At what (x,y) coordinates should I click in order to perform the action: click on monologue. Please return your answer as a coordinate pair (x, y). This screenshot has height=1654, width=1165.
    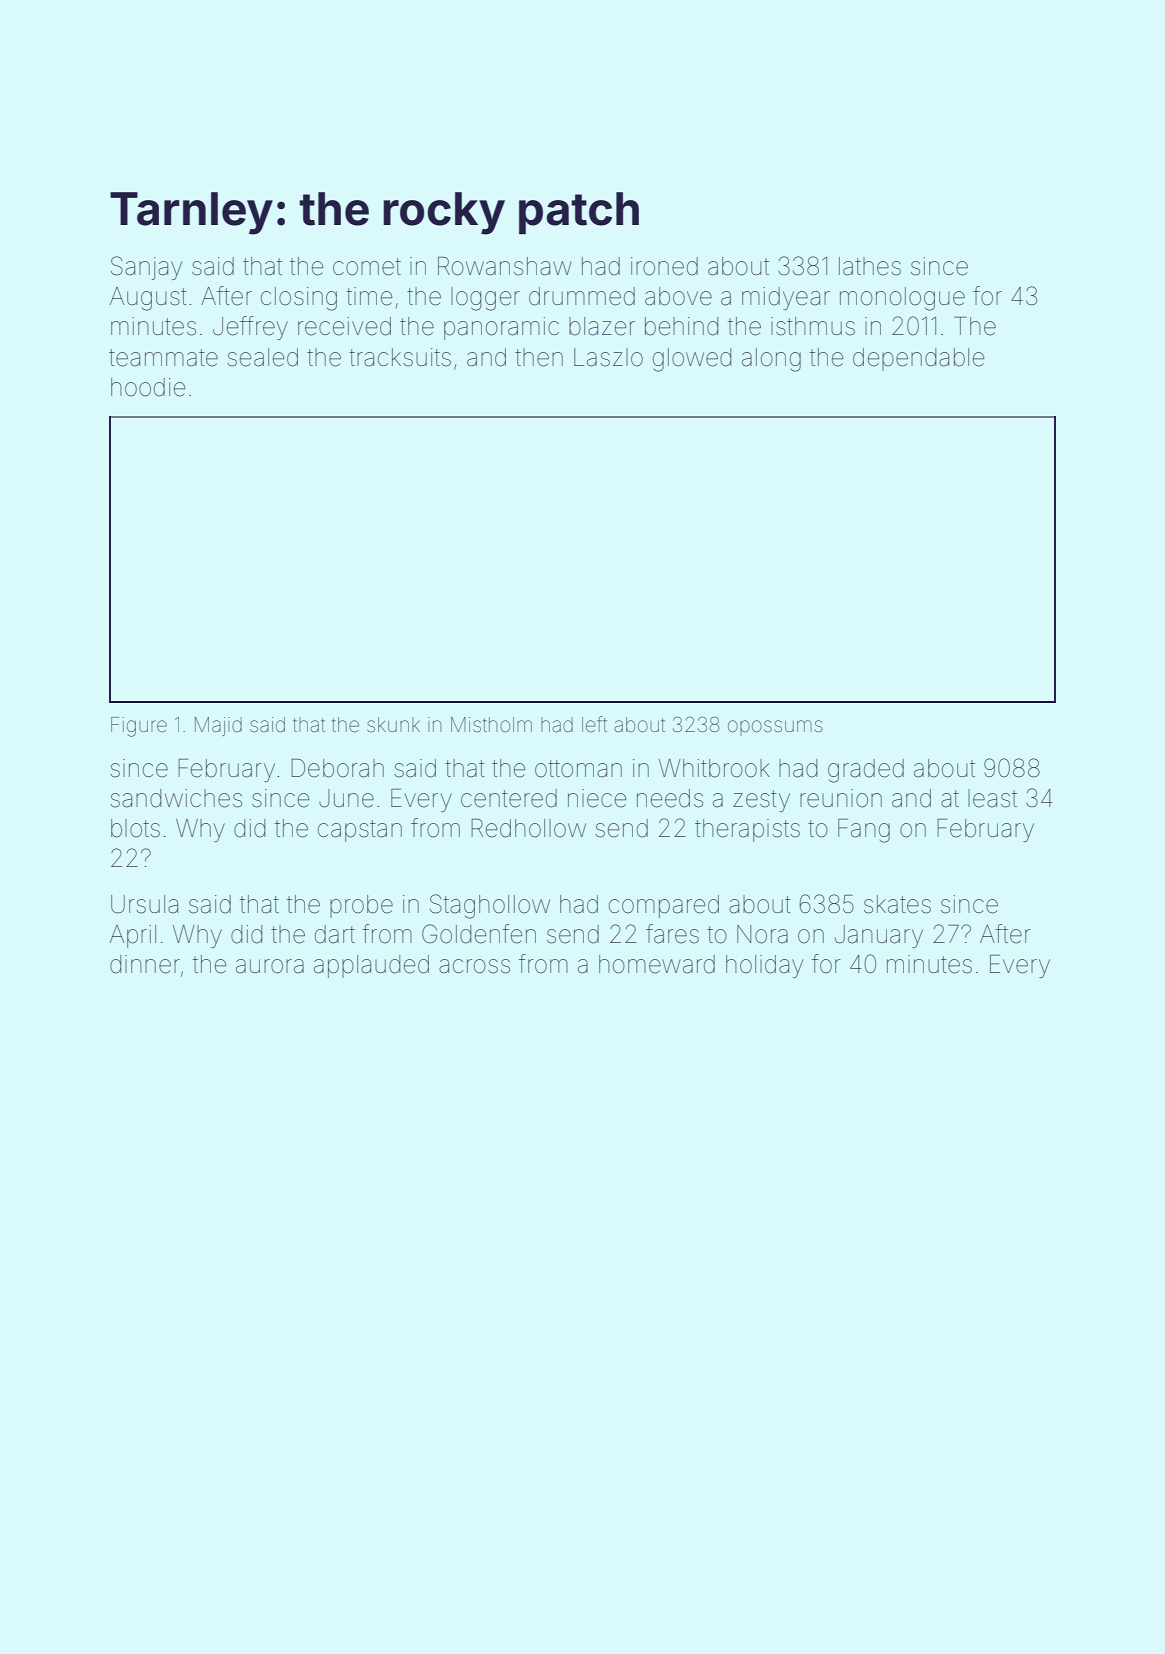
    Looking at the image, I should click on (902, 299).
